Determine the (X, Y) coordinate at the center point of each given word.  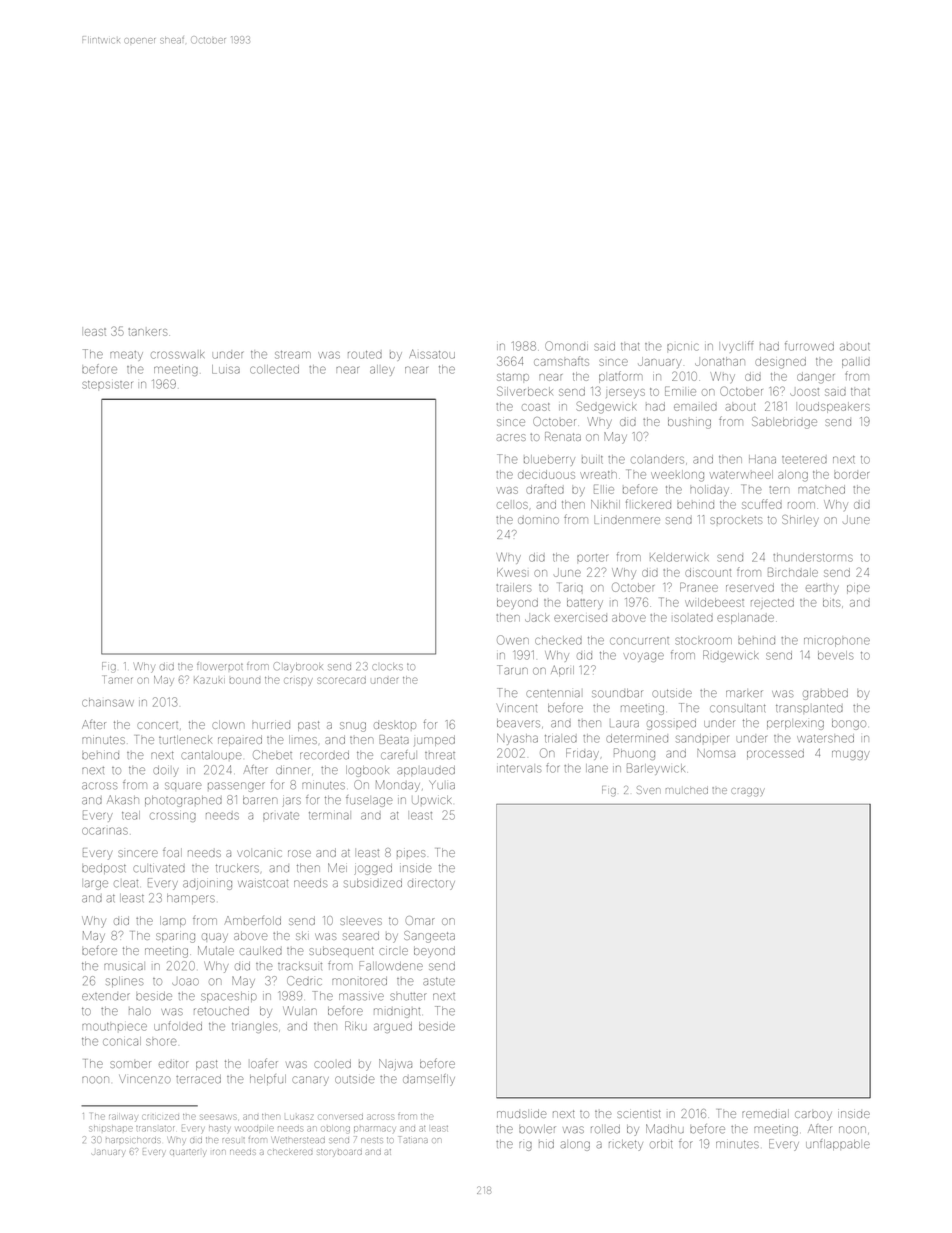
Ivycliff (737, 347)
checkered (290, 1152)
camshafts (561, 361)
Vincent (517, 709)
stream (293, 355)
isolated (693, 618)
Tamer (118, 679)
